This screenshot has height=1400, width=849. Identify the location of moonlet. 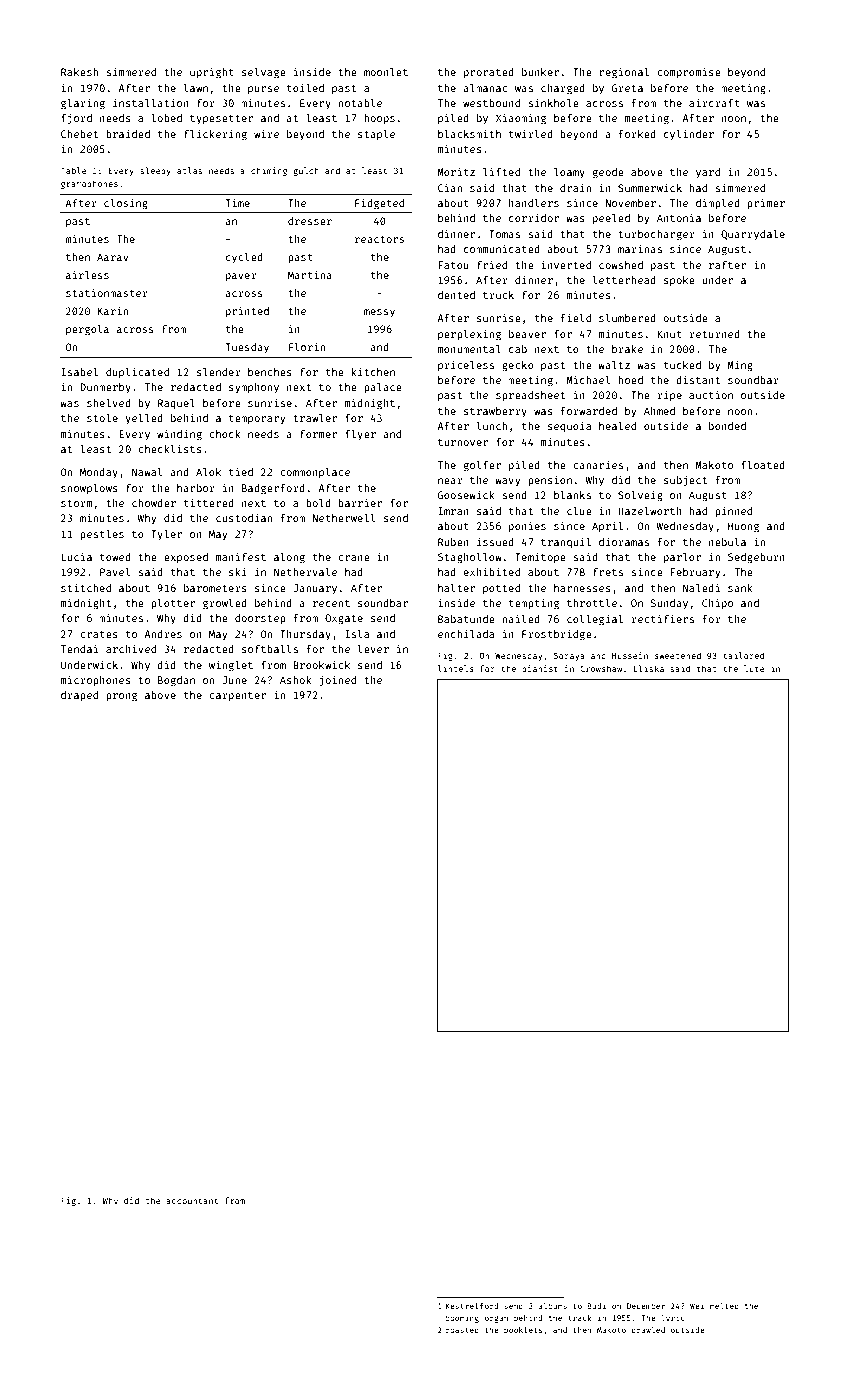
(386, 72).
